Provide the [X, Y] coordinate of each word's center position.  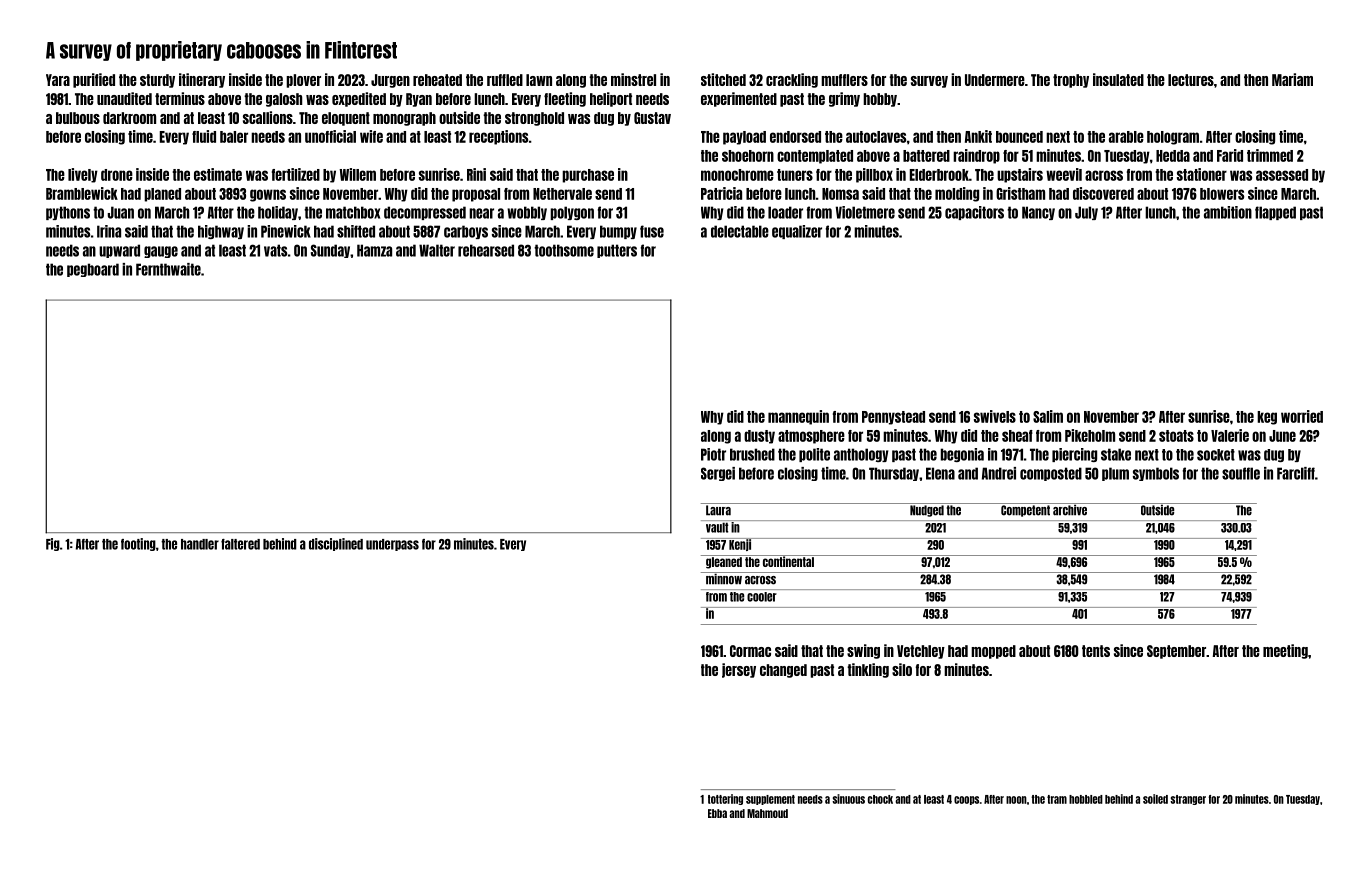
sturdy [157, 81]
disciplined [336, 544]
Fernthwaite [168, 269]
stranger [1188, 800]
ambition [1228, 212]
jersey [739, 670]
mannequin [798, 417]
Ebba [717, 813]
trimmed [1270, 155]
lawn [539, 80]
